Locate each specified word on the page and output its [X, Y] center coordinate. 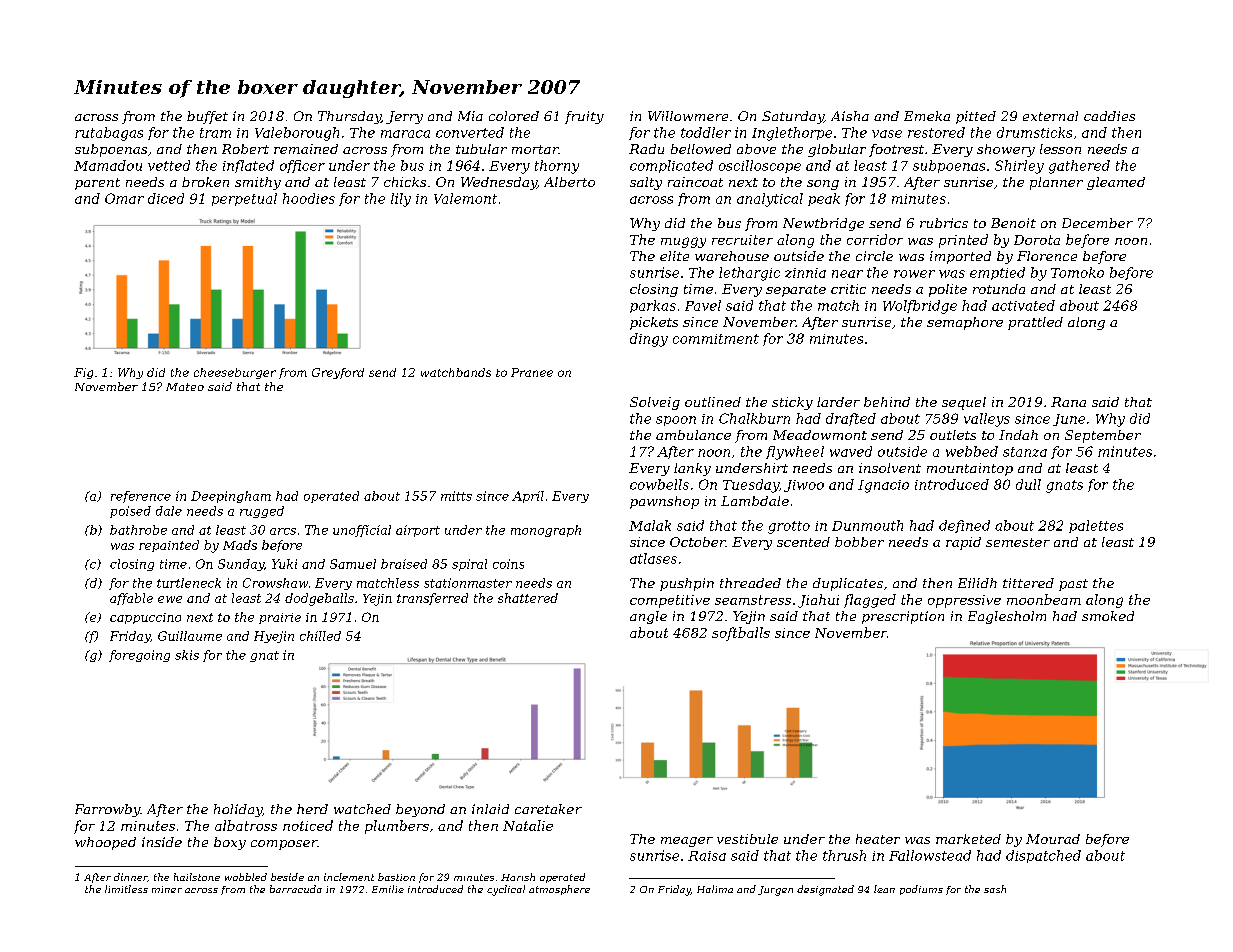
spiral [469, 565]
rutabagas [109, 134]
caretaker [548, 809]
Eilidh [977, 583]
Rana [1068, 402]
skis [187, 655]
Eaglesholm [1007, 617]
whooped [105, 843]
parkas [653, 306]
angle [648, 617]
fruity [584, 117]
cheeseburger [235, 373]
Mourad [1053, 839]
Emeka [927, 116]
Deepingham [231, 497]
